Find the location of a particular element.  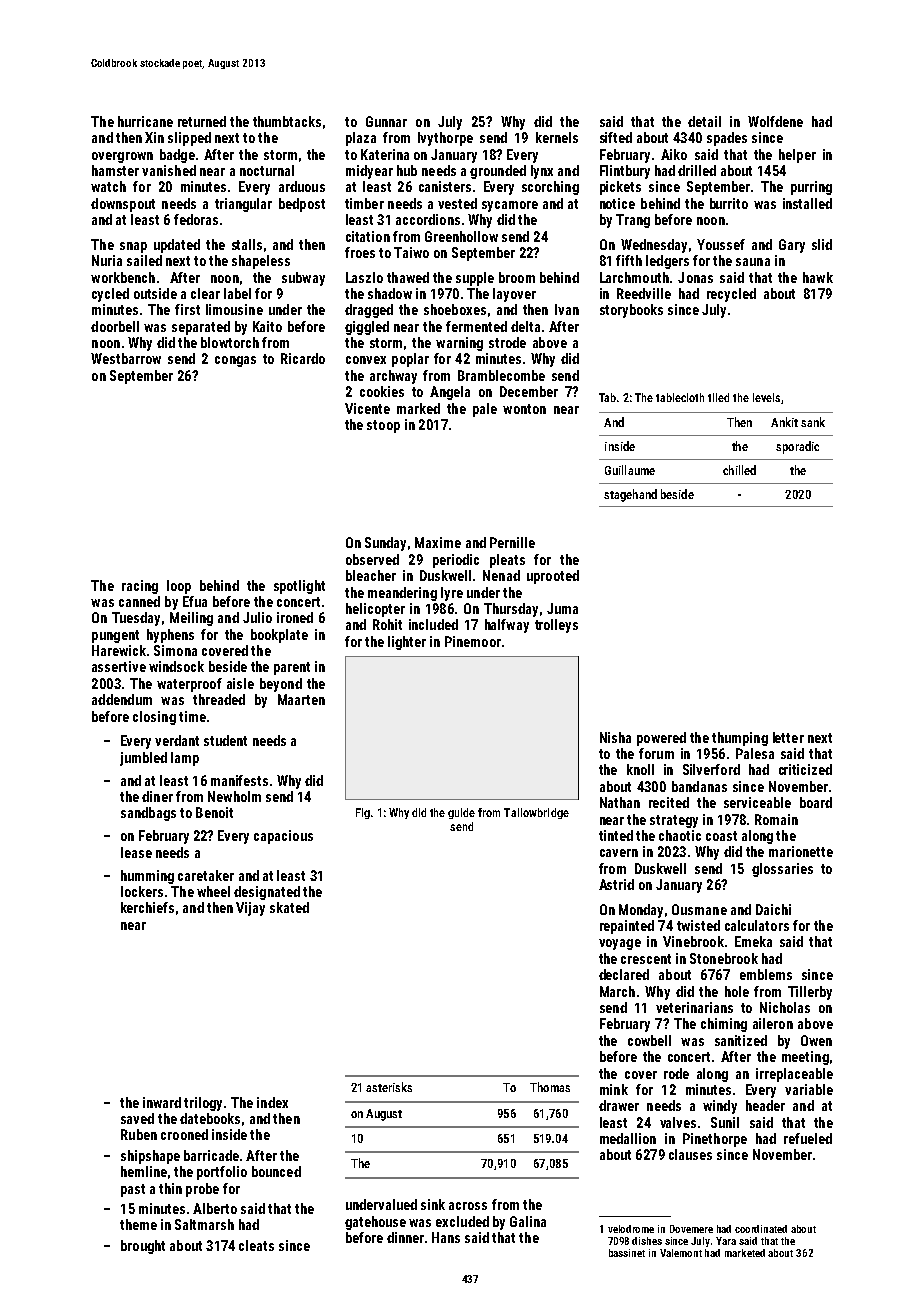

slid is located at coordinates (822, 244).
